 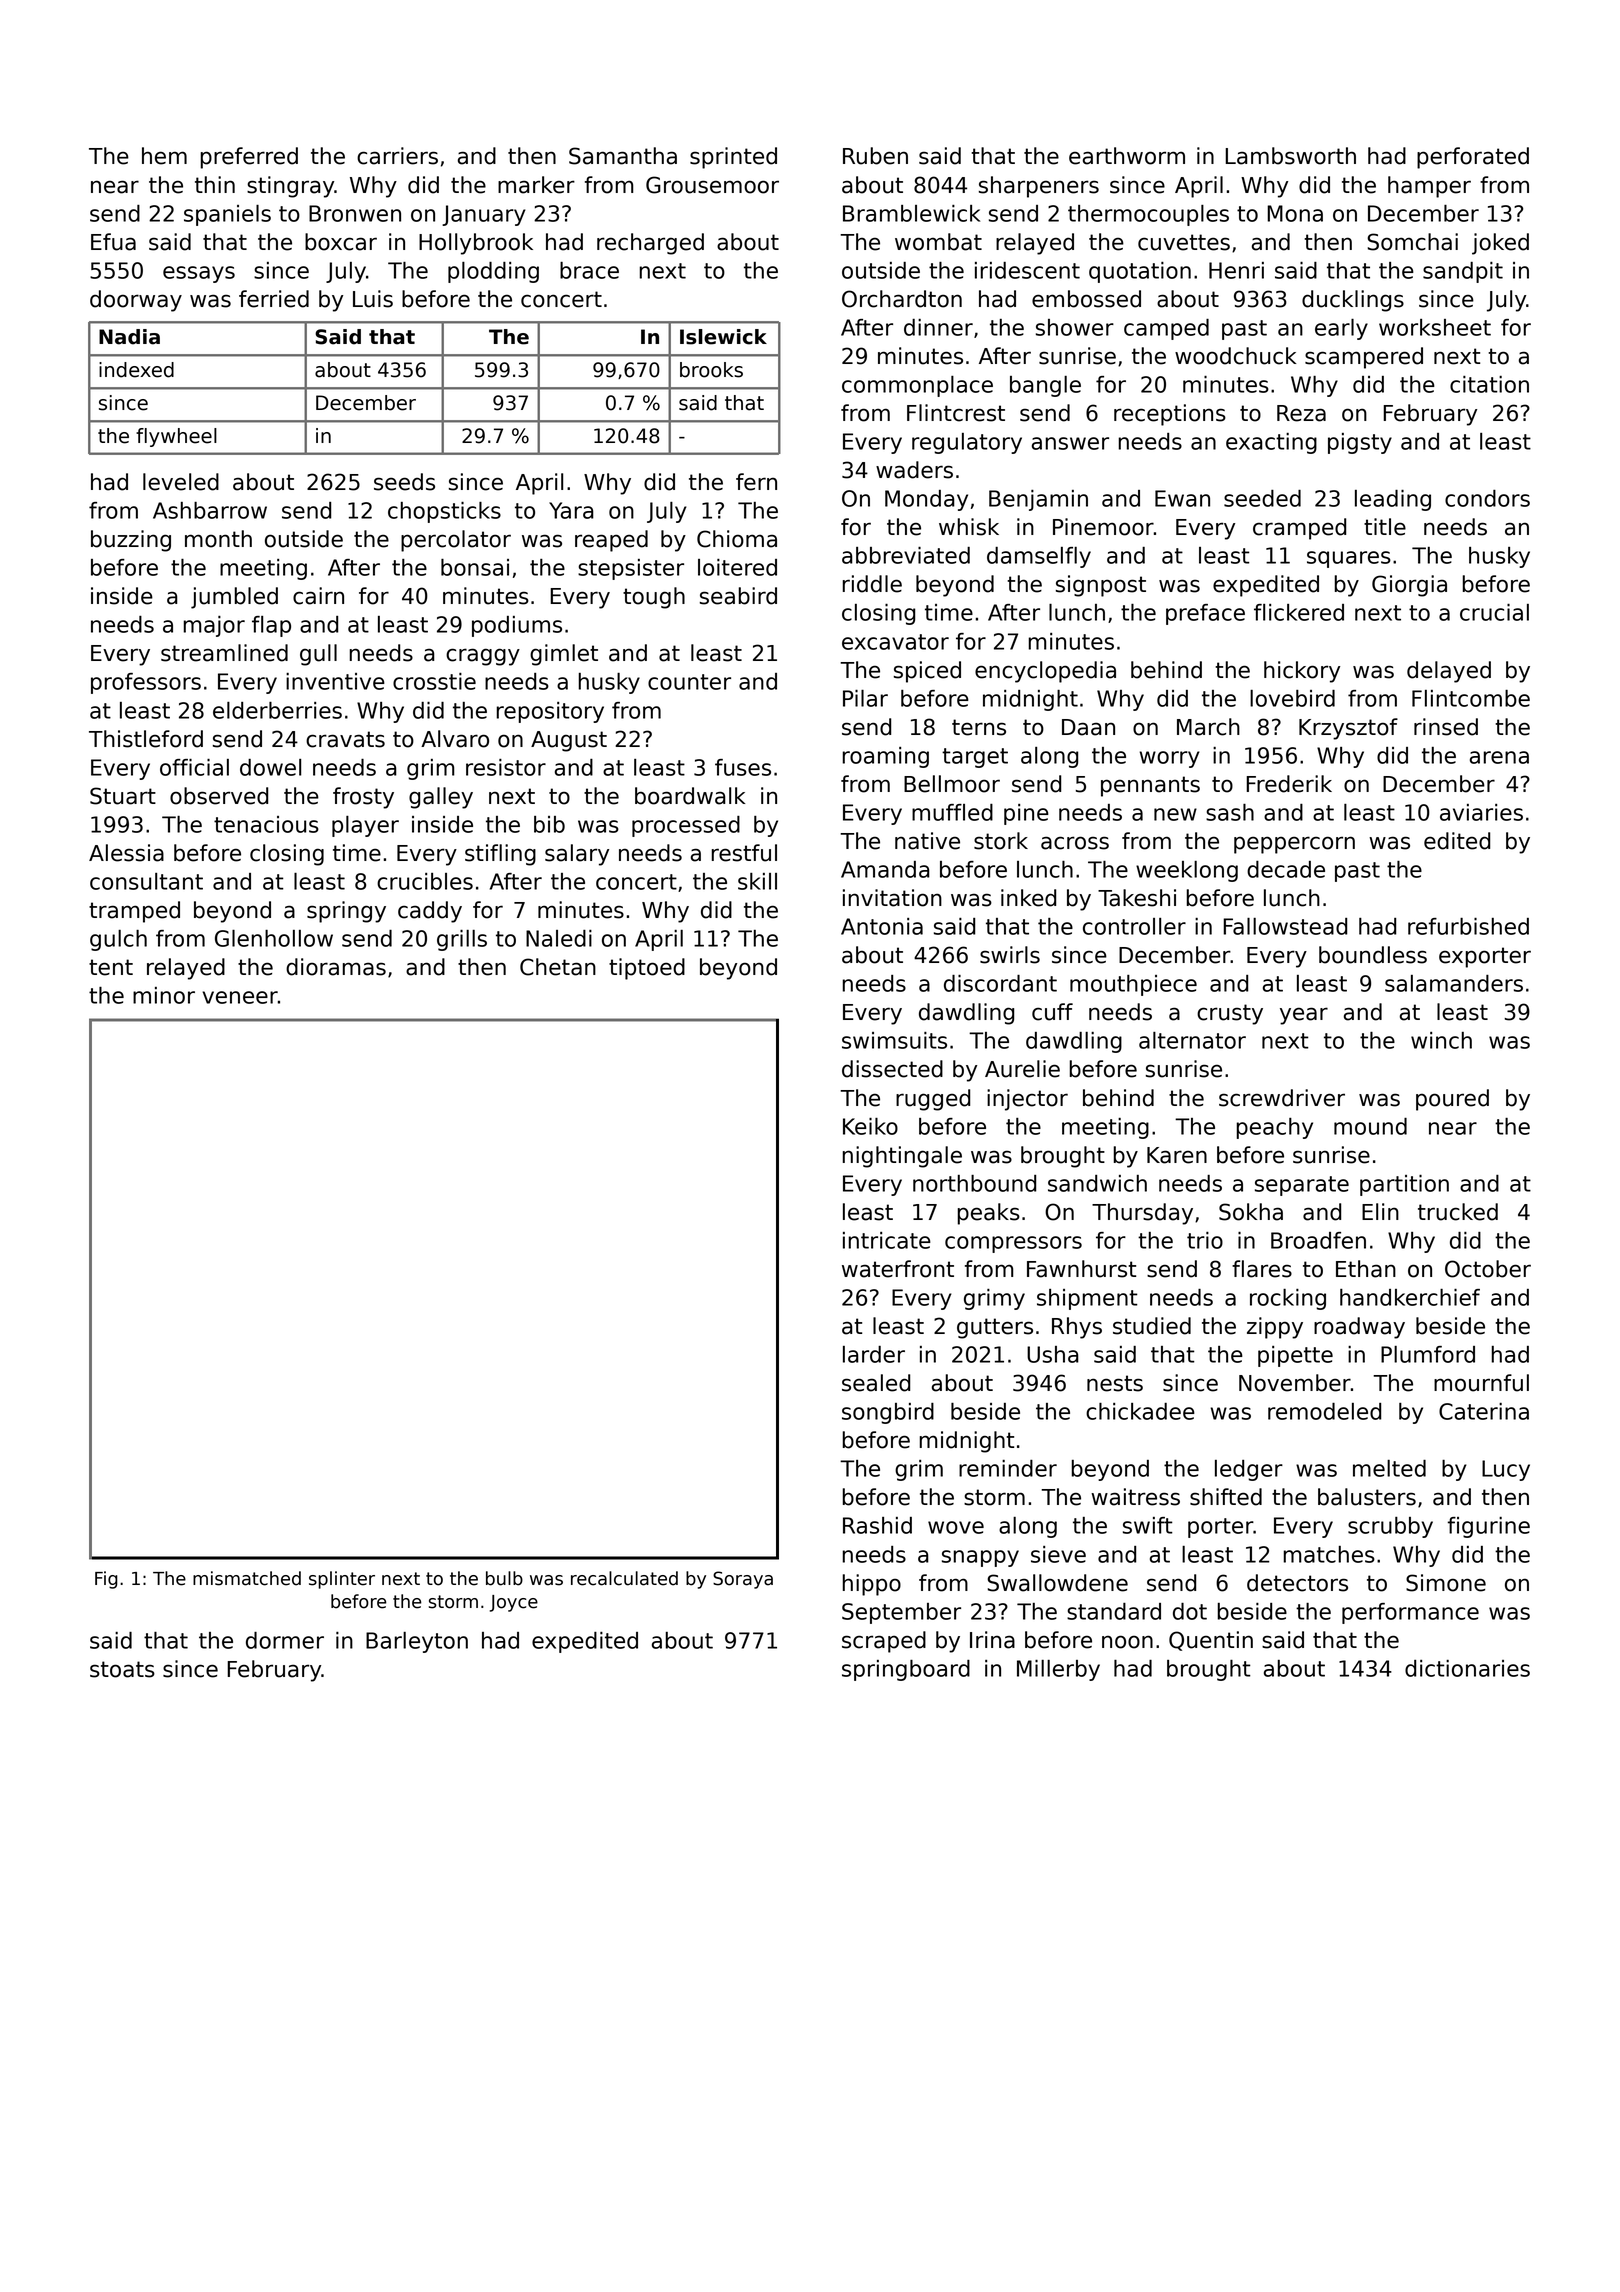 I want to click on stork, so click(x=1001, y=841).
